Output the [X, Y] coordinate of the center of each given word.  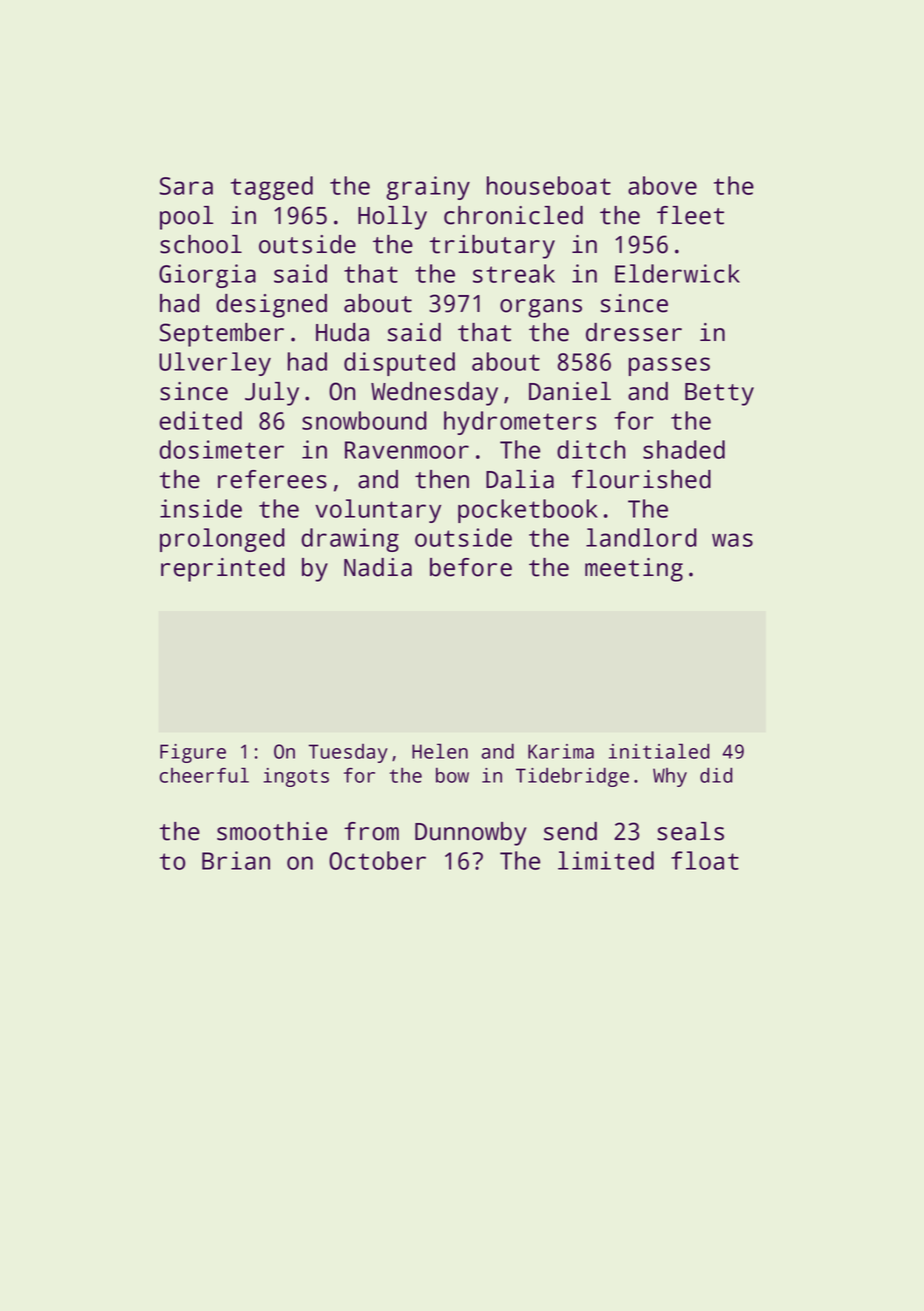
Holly [392, 218]
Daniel [570, 391]
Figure [193, 753]
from [371, 831]
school [201, 244]
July [272, 394]
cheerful [204, 775]
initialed [659, 751]
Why [670, 777]
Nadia [378, 567]
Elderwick [677, 273]
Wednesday [434, 394]
